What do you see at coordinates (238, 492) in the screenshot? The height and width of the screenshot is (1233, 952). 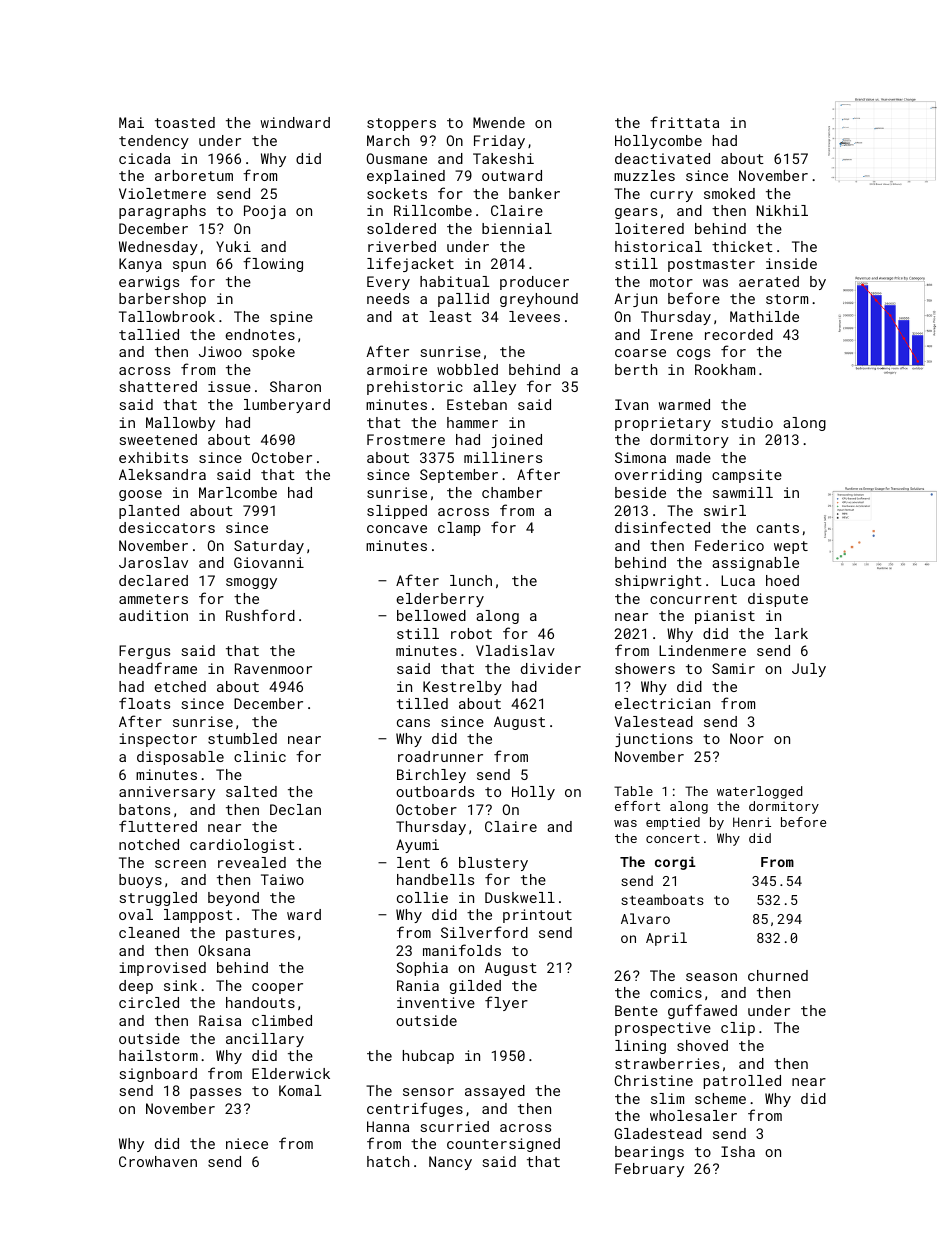 I see `Marlcombe` at bounding box center [238, 492].
